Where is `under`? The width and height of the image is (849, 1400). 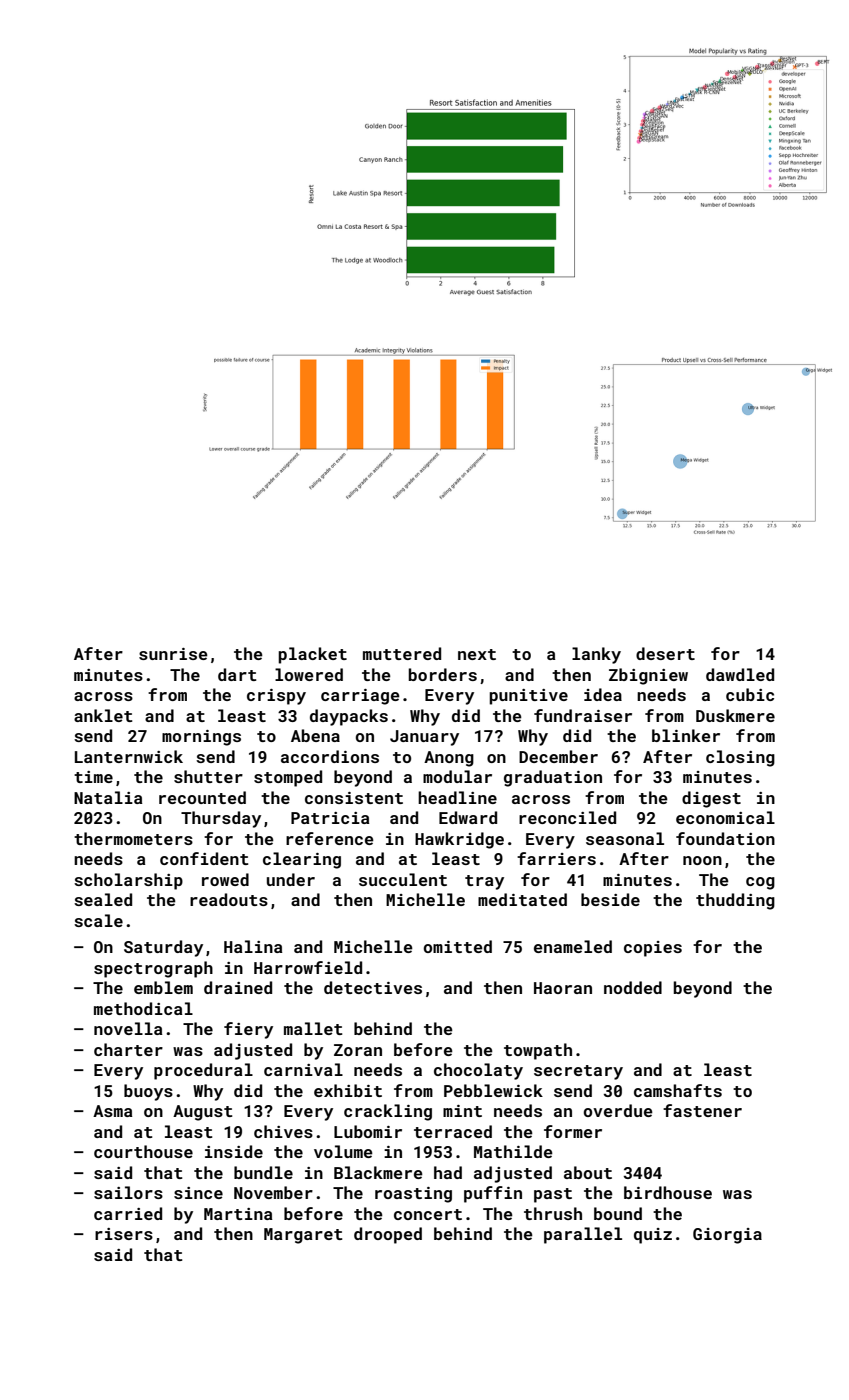 under is located at coordinates (291, 879).
